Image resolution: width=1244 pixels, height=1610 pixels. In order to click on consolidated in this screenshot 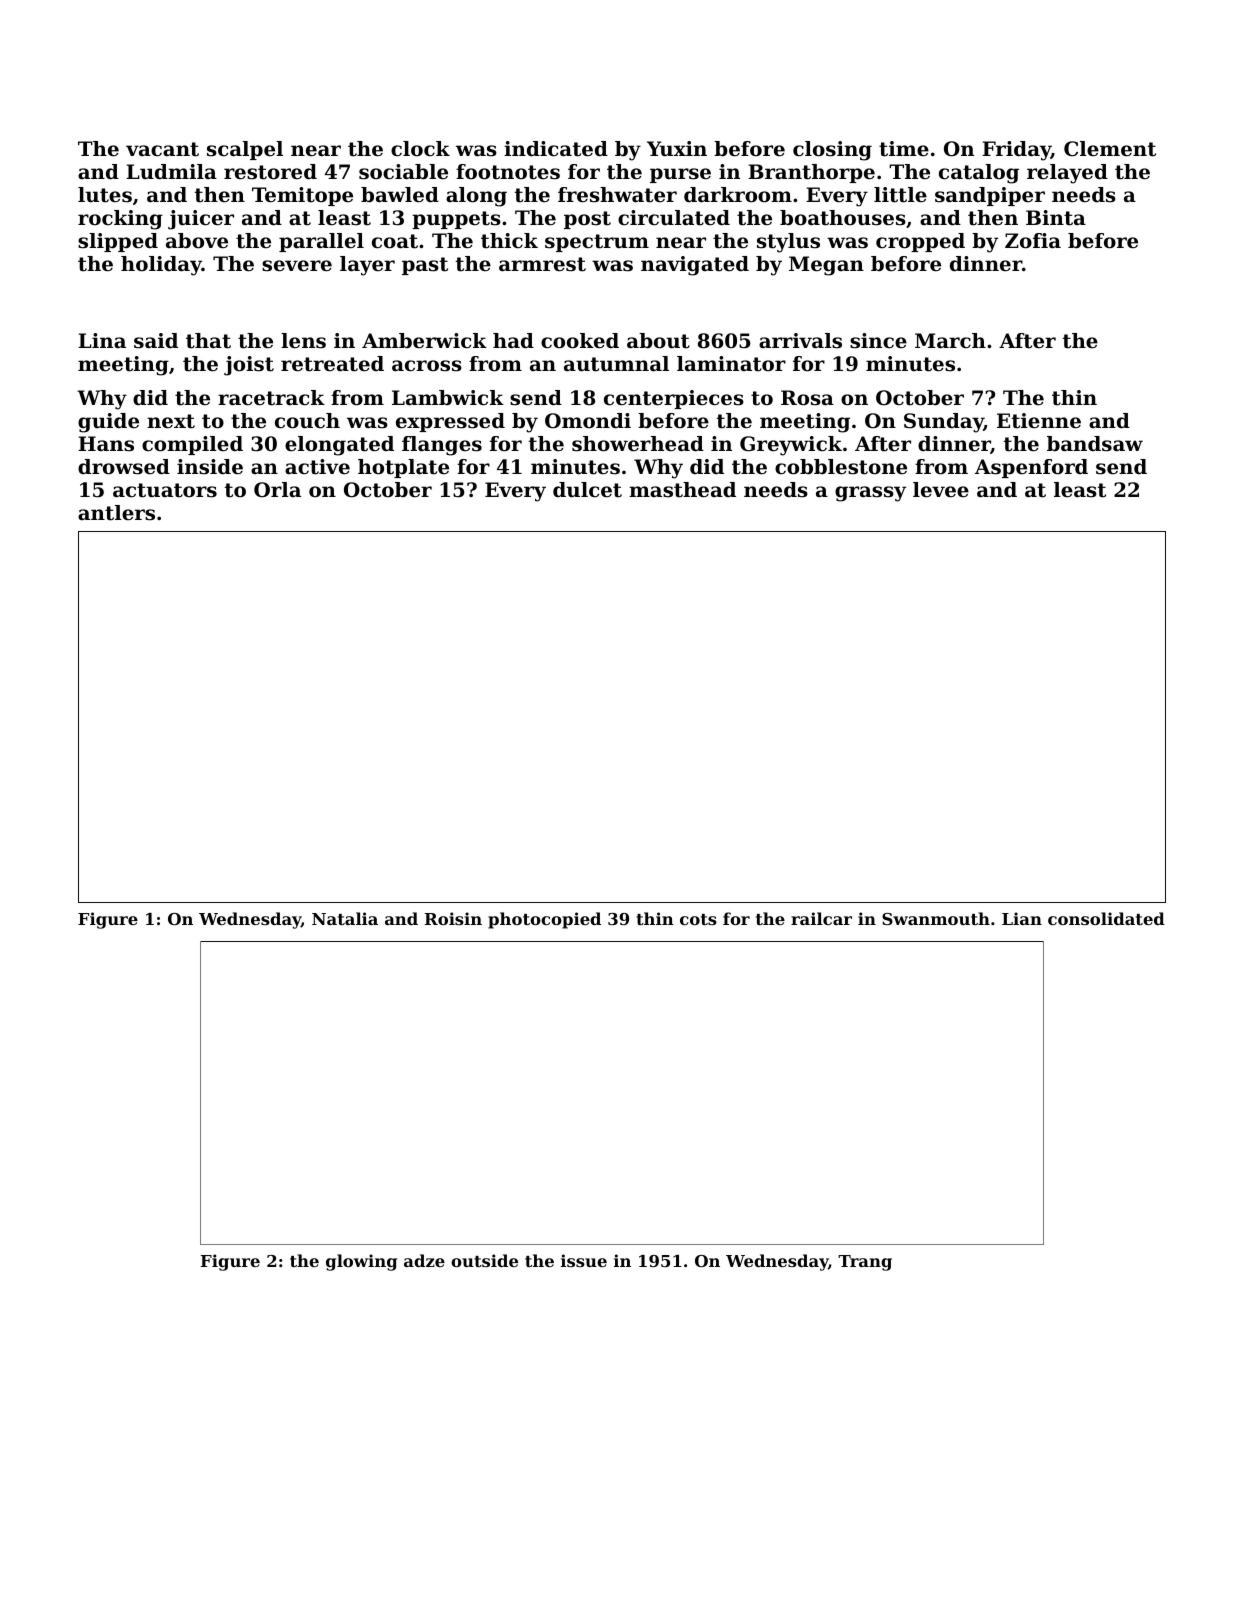, I will do `click(1106, 918)`.
